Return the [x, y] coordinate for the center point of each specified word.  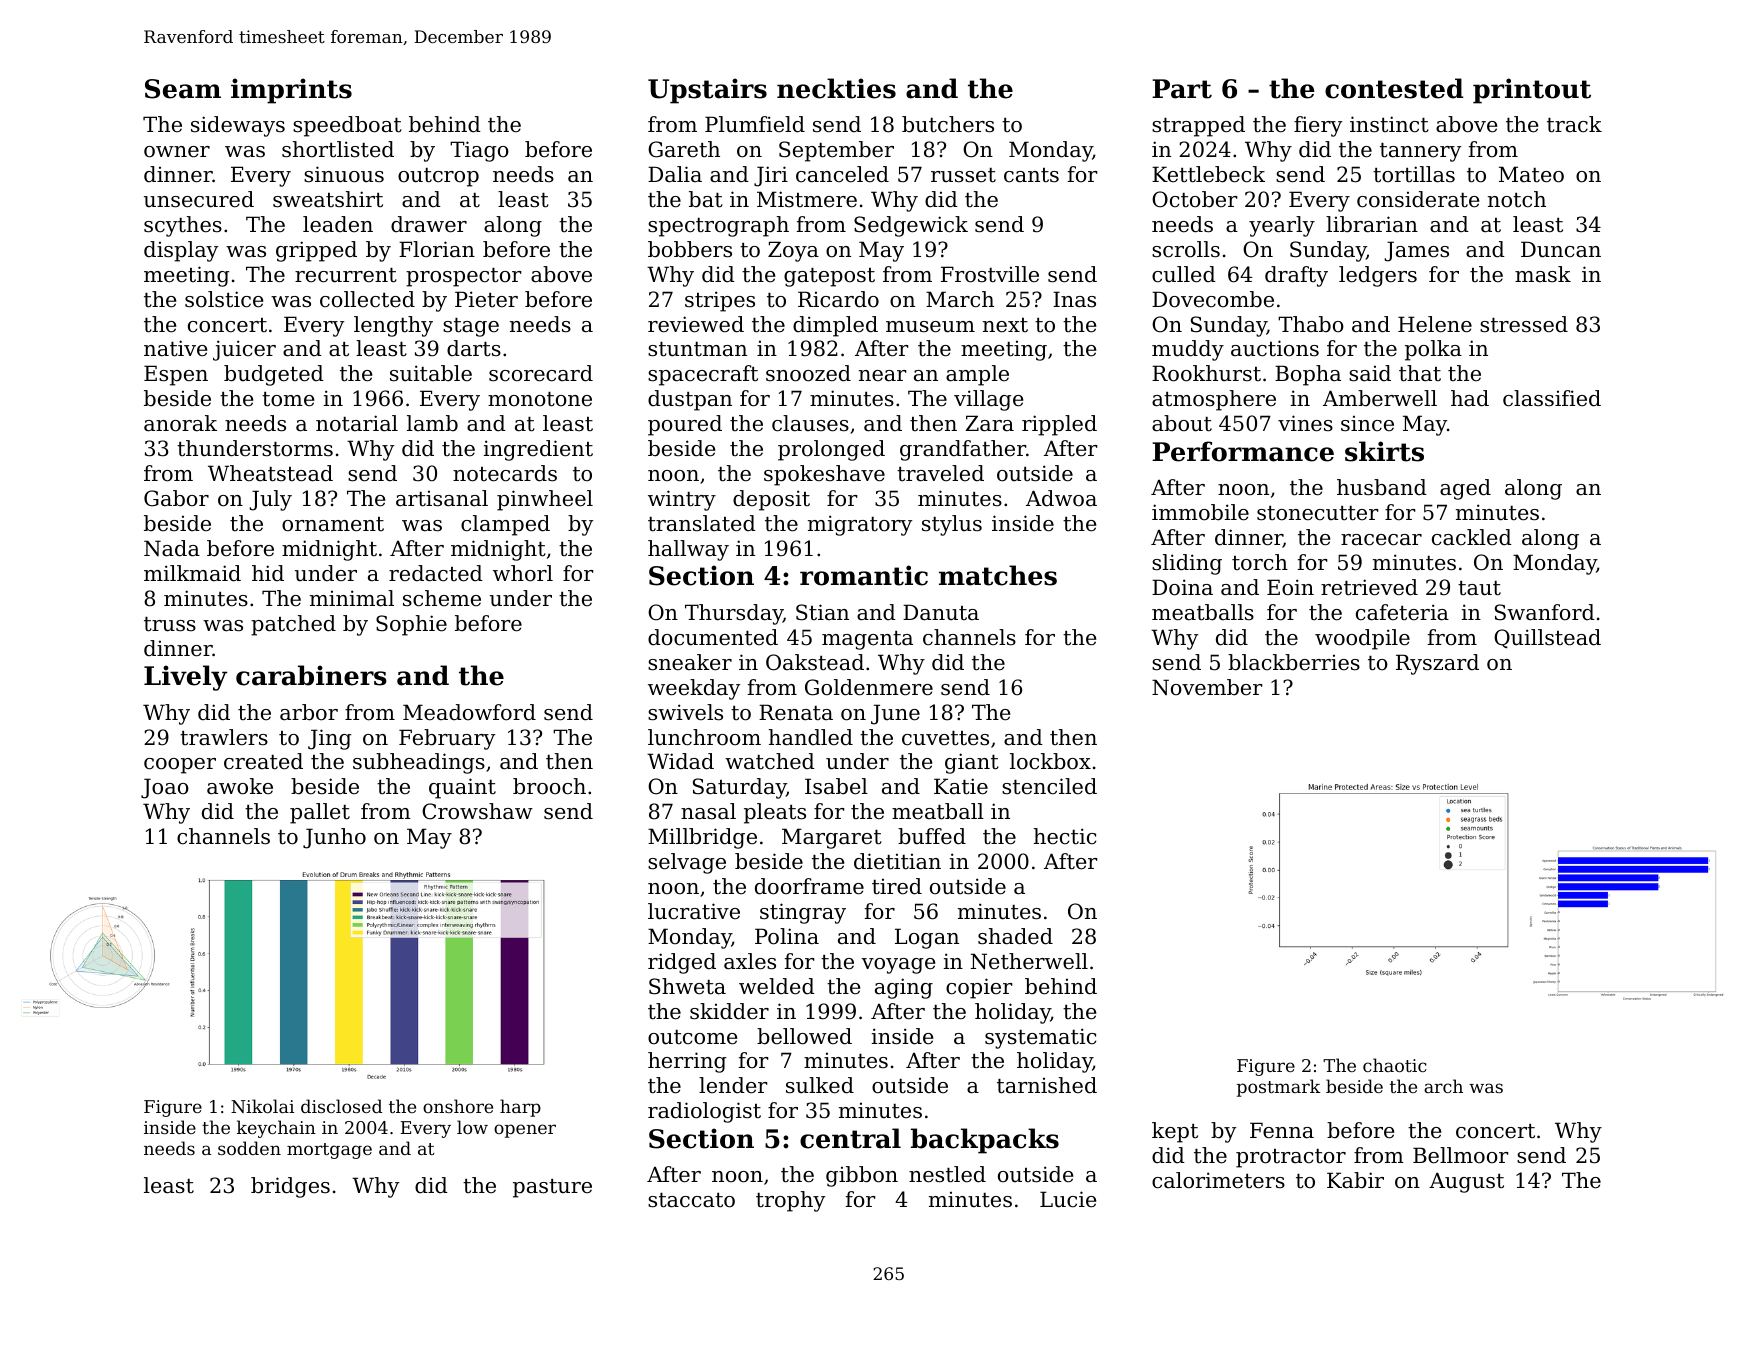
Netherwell [1029, 961]
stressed [1524, 324]
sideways [238, 126]
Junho [334, 838]
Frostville [990, 274]
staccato [691, 1200]
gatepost [829, 277]
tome [288, 399]
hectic [1065, 836]
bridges [290, 1187]
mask [1543, 274]
